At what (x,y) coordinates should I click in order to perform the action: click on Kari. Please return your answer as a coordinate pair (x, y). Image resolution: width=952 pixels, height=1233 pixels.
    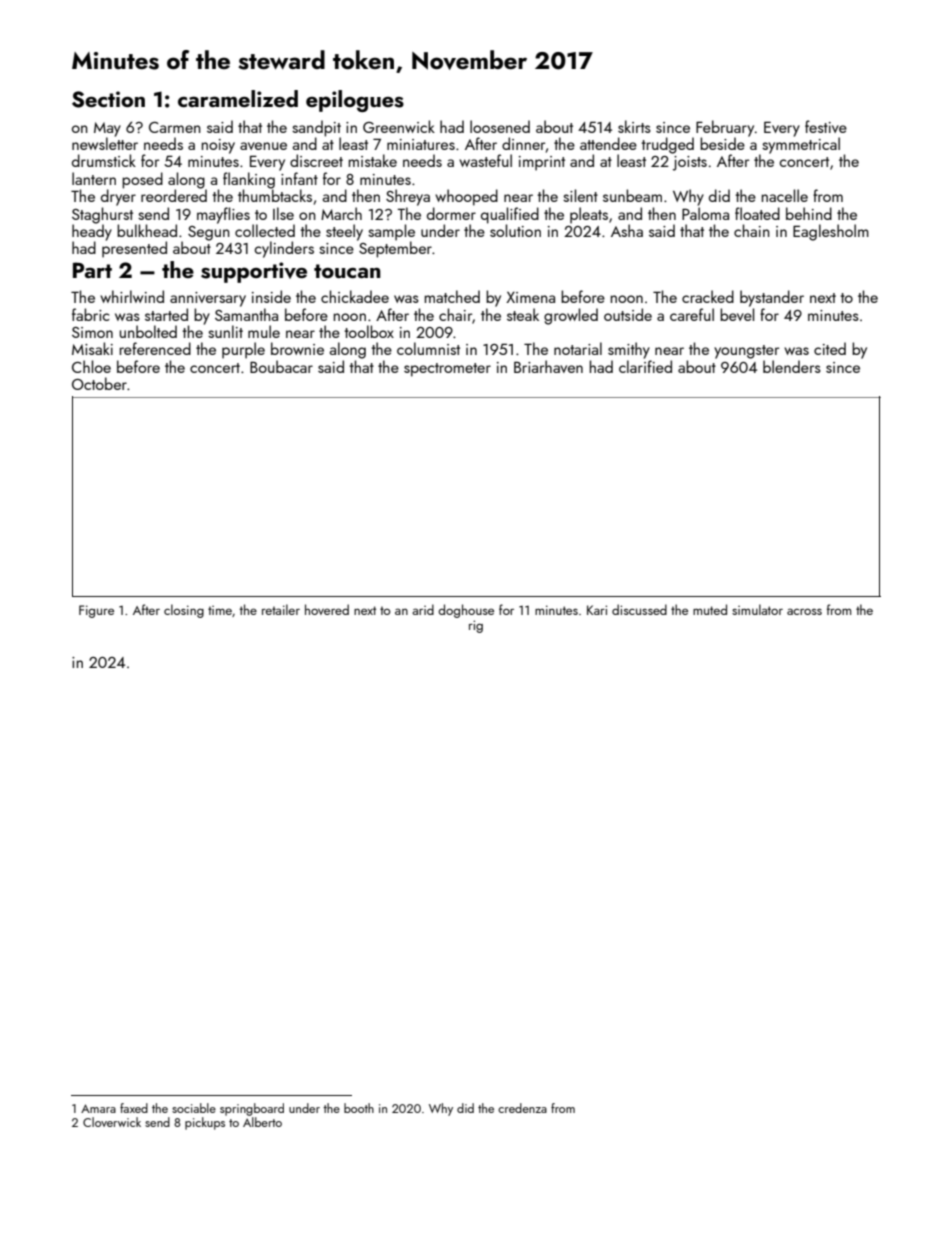
    Looking at the image, I should click on (597, 610).
